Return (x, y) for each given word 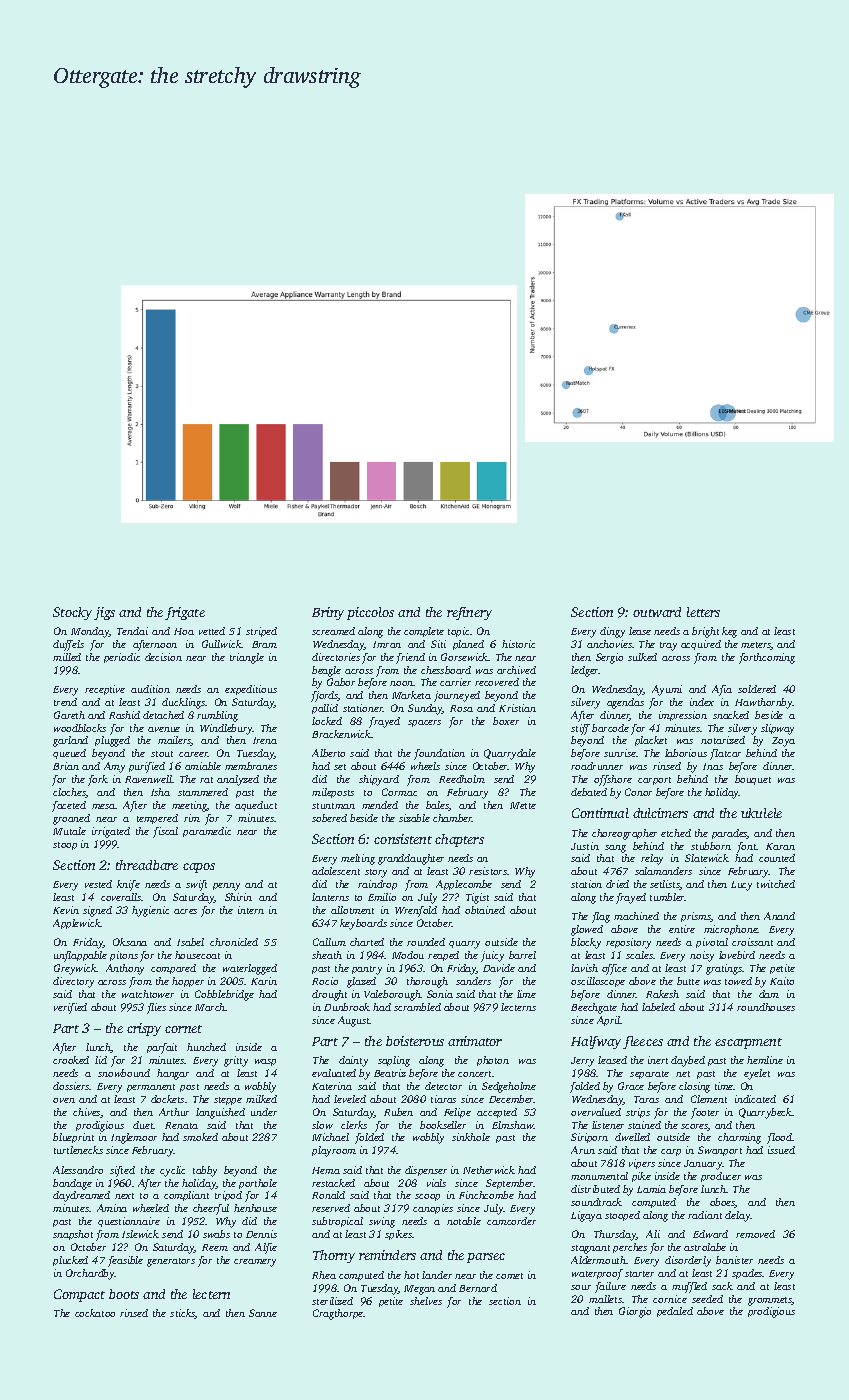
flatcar (725, 754)
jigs (104, 613)
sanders (473, 981)
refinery (469, 613)
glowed (587, 930)
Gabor (341, 682)
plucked (70, 1261)
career (193, 754)
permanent (151, 1088)
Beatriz (390, 1073)
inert (658, 1060)
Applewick (77, 924)
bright (705, 632)
